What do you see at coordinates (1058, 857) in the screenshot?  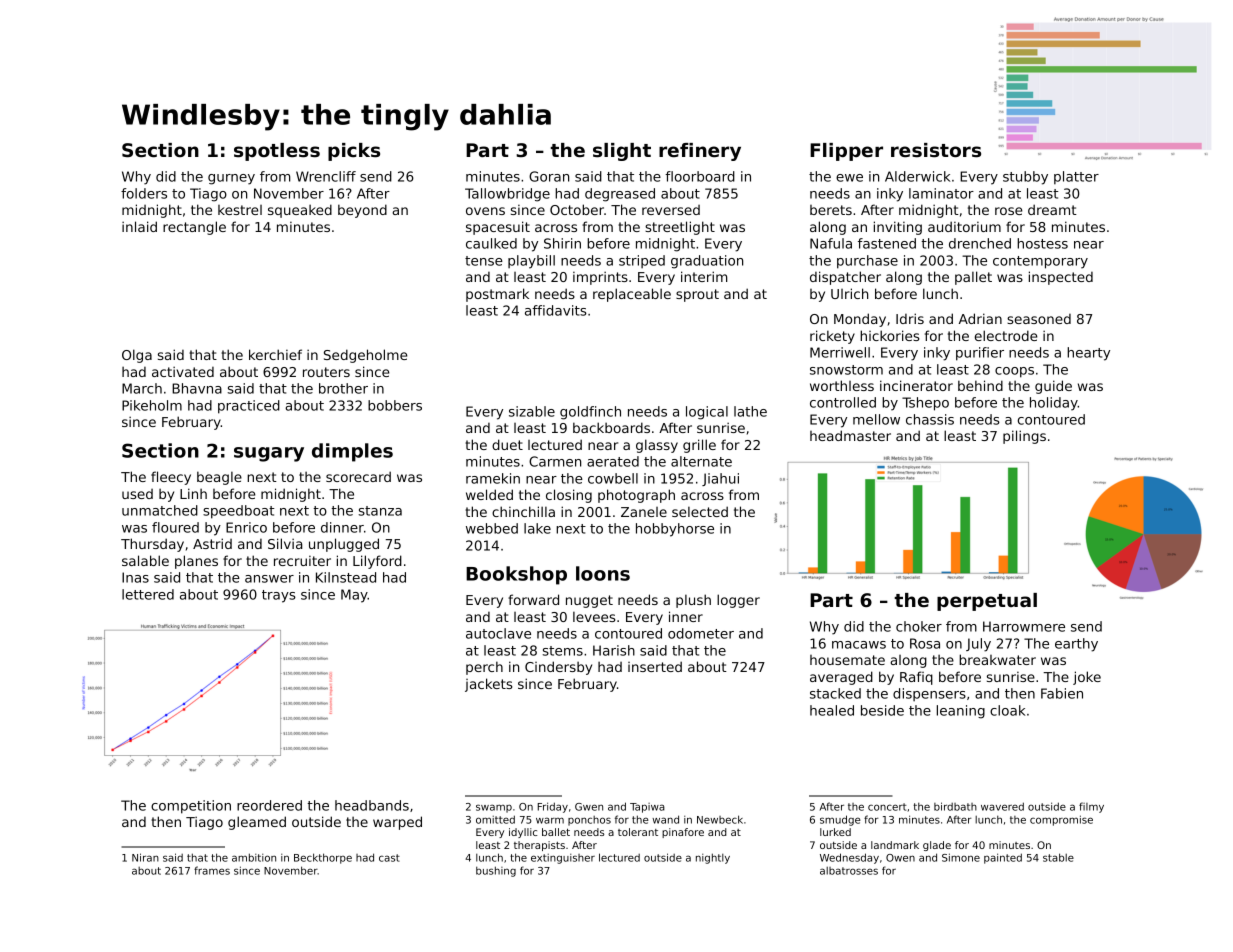 I see `stable` at bounding box center [1058, 857].
